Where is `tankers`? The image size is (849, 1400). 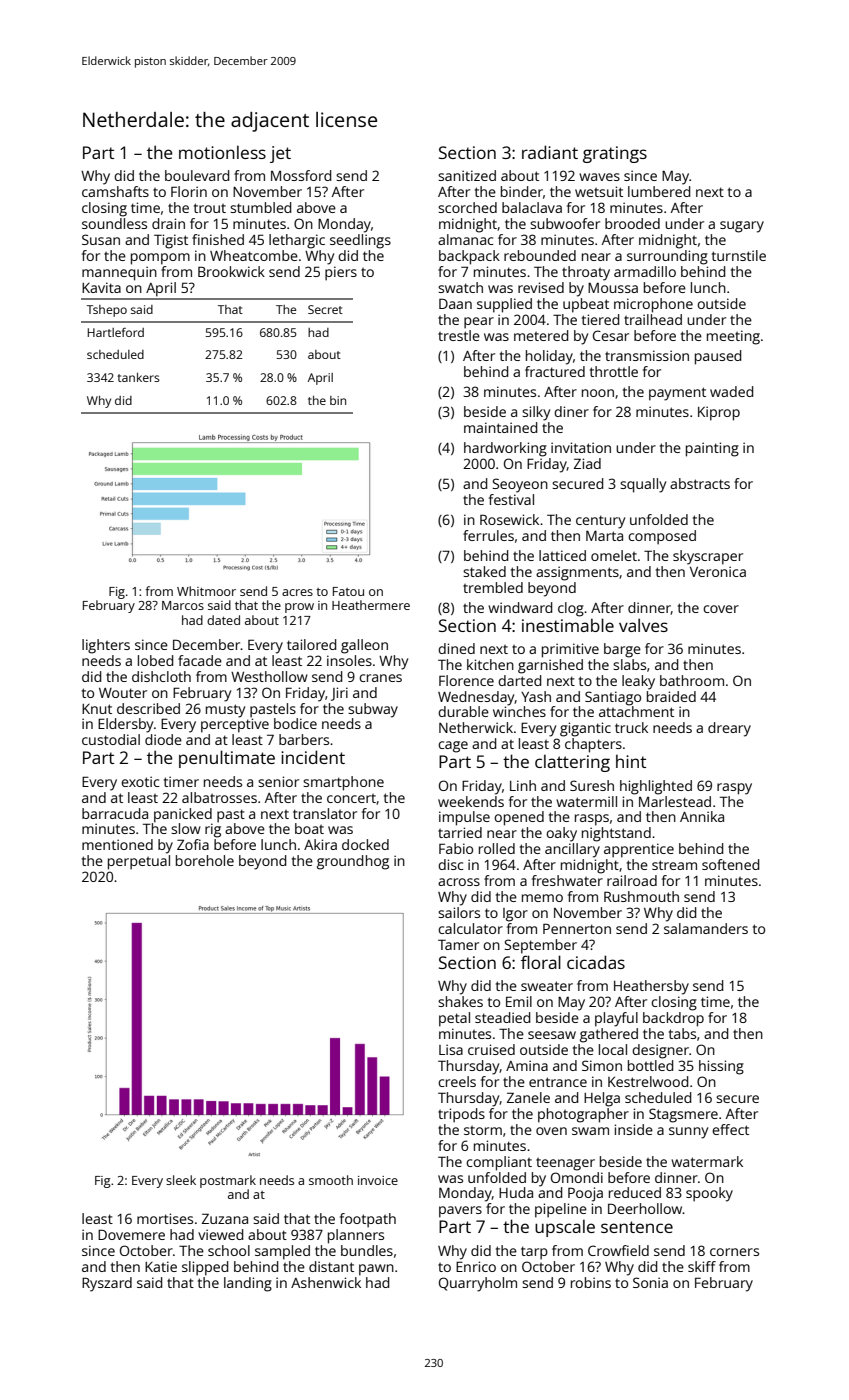
tankers is located at coordinates (139, 377).
